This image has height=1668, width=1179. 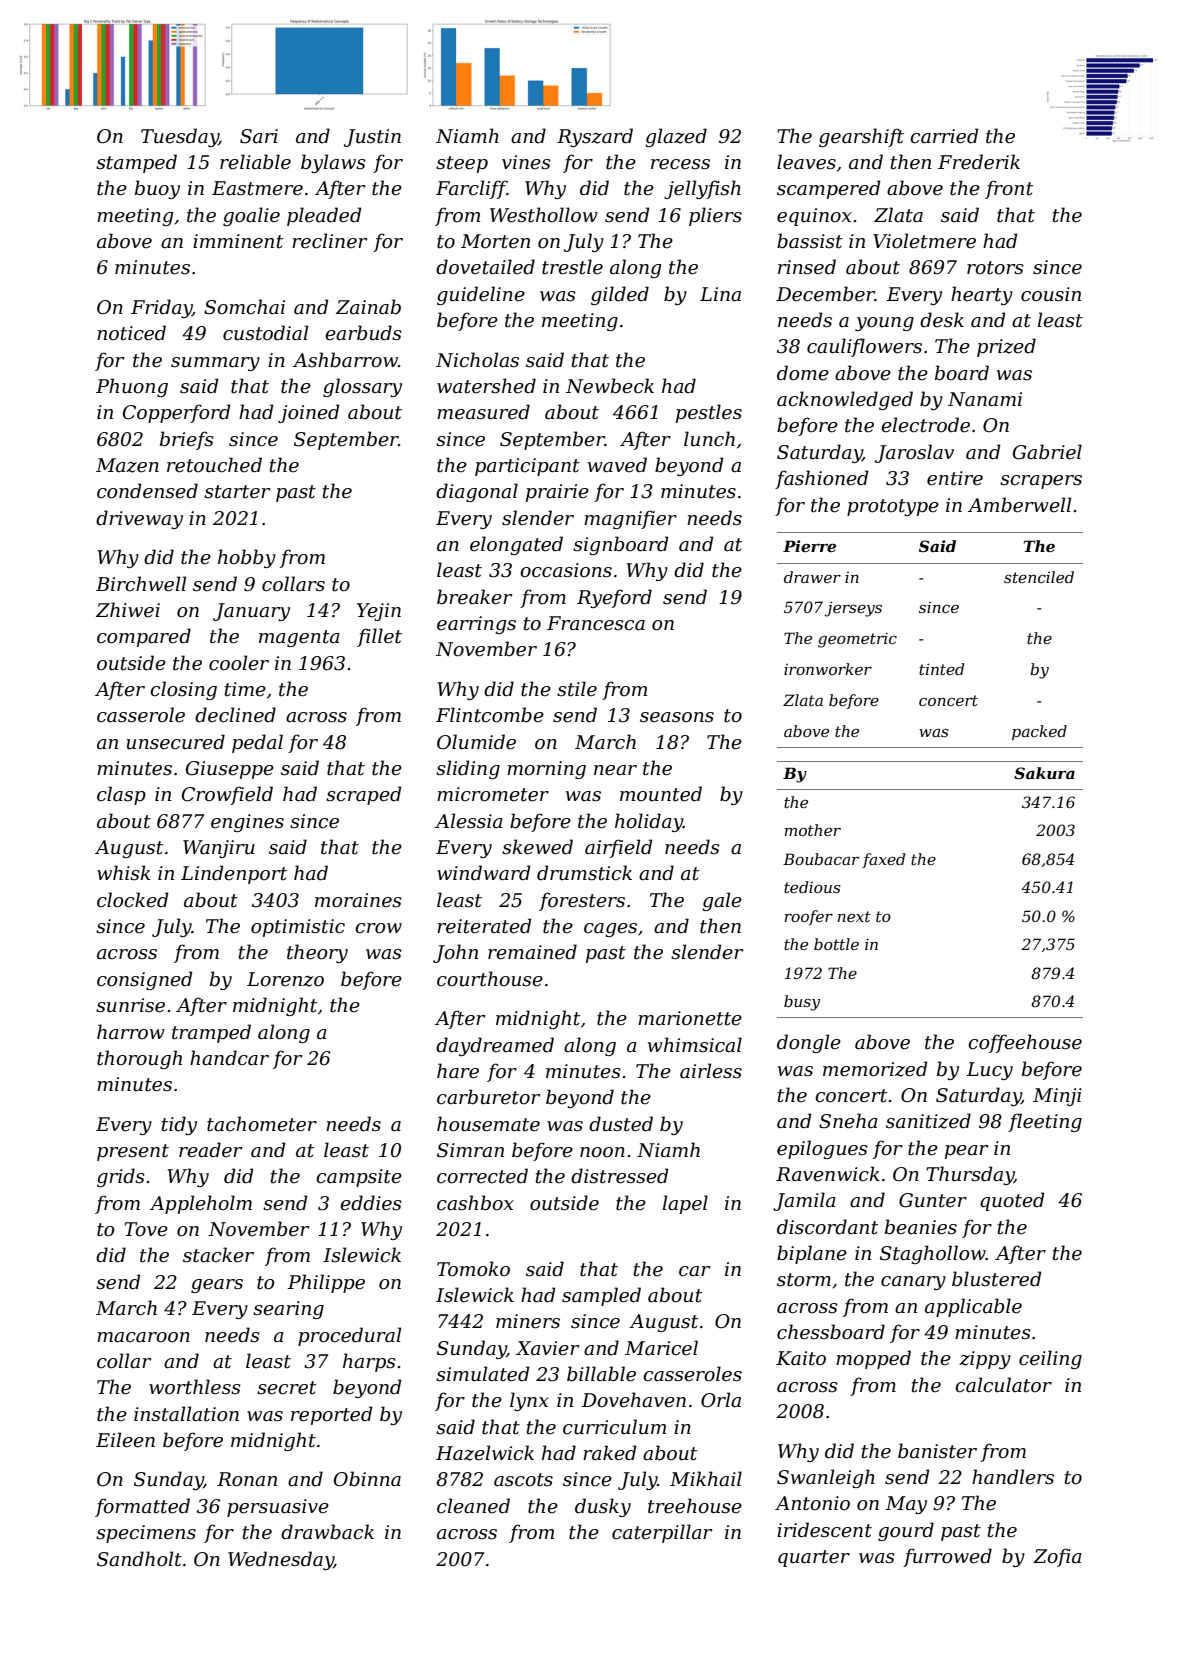 I want to click on Justin, so click(x=372, y=138).
